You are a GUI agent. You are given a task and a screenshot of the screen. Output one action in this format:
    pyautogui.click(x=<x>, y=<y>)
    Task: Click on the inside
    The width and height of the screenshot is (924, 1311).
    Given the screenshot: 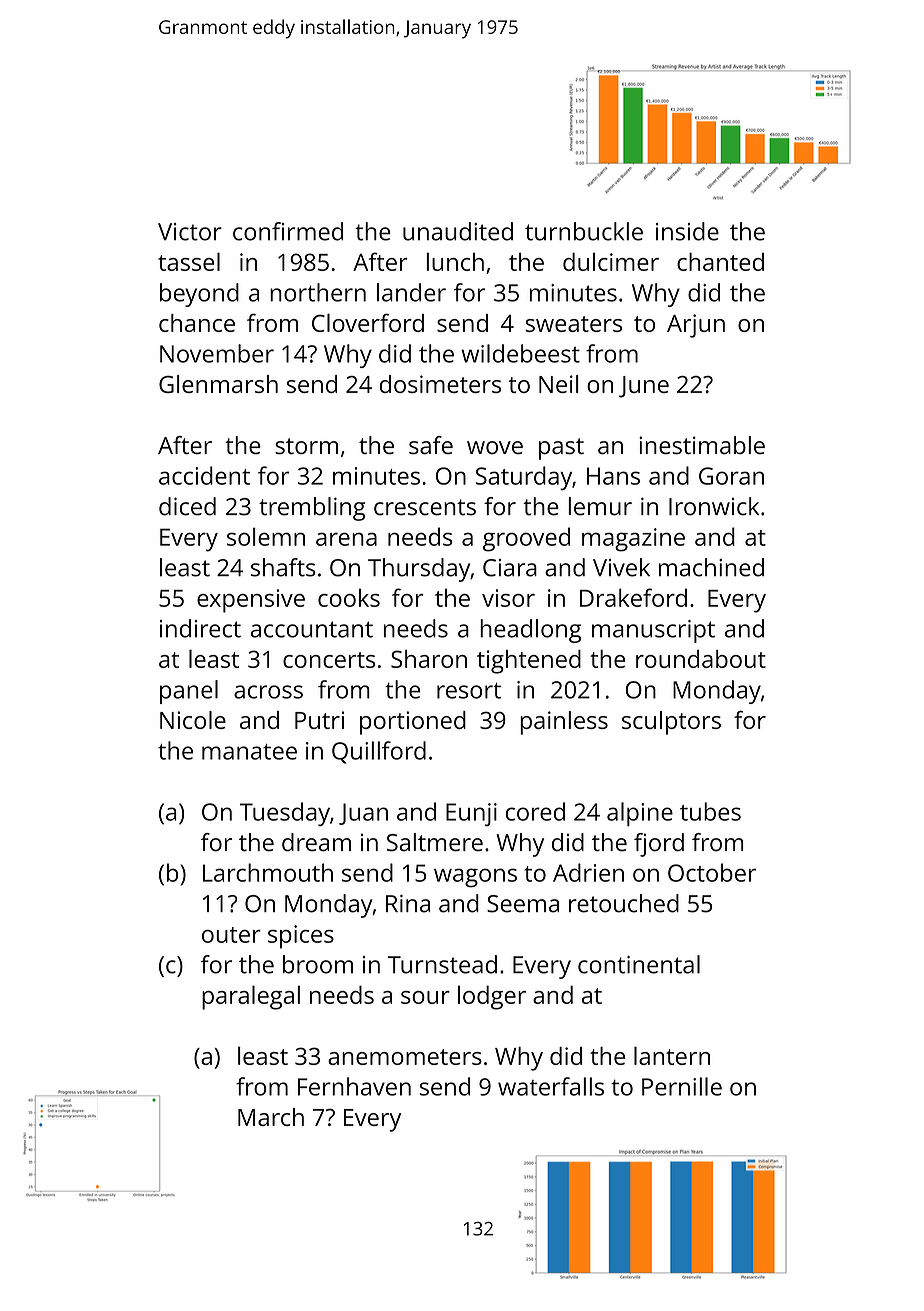 What is the action you would take?
    pyautogui.click(x=687, y=231)
